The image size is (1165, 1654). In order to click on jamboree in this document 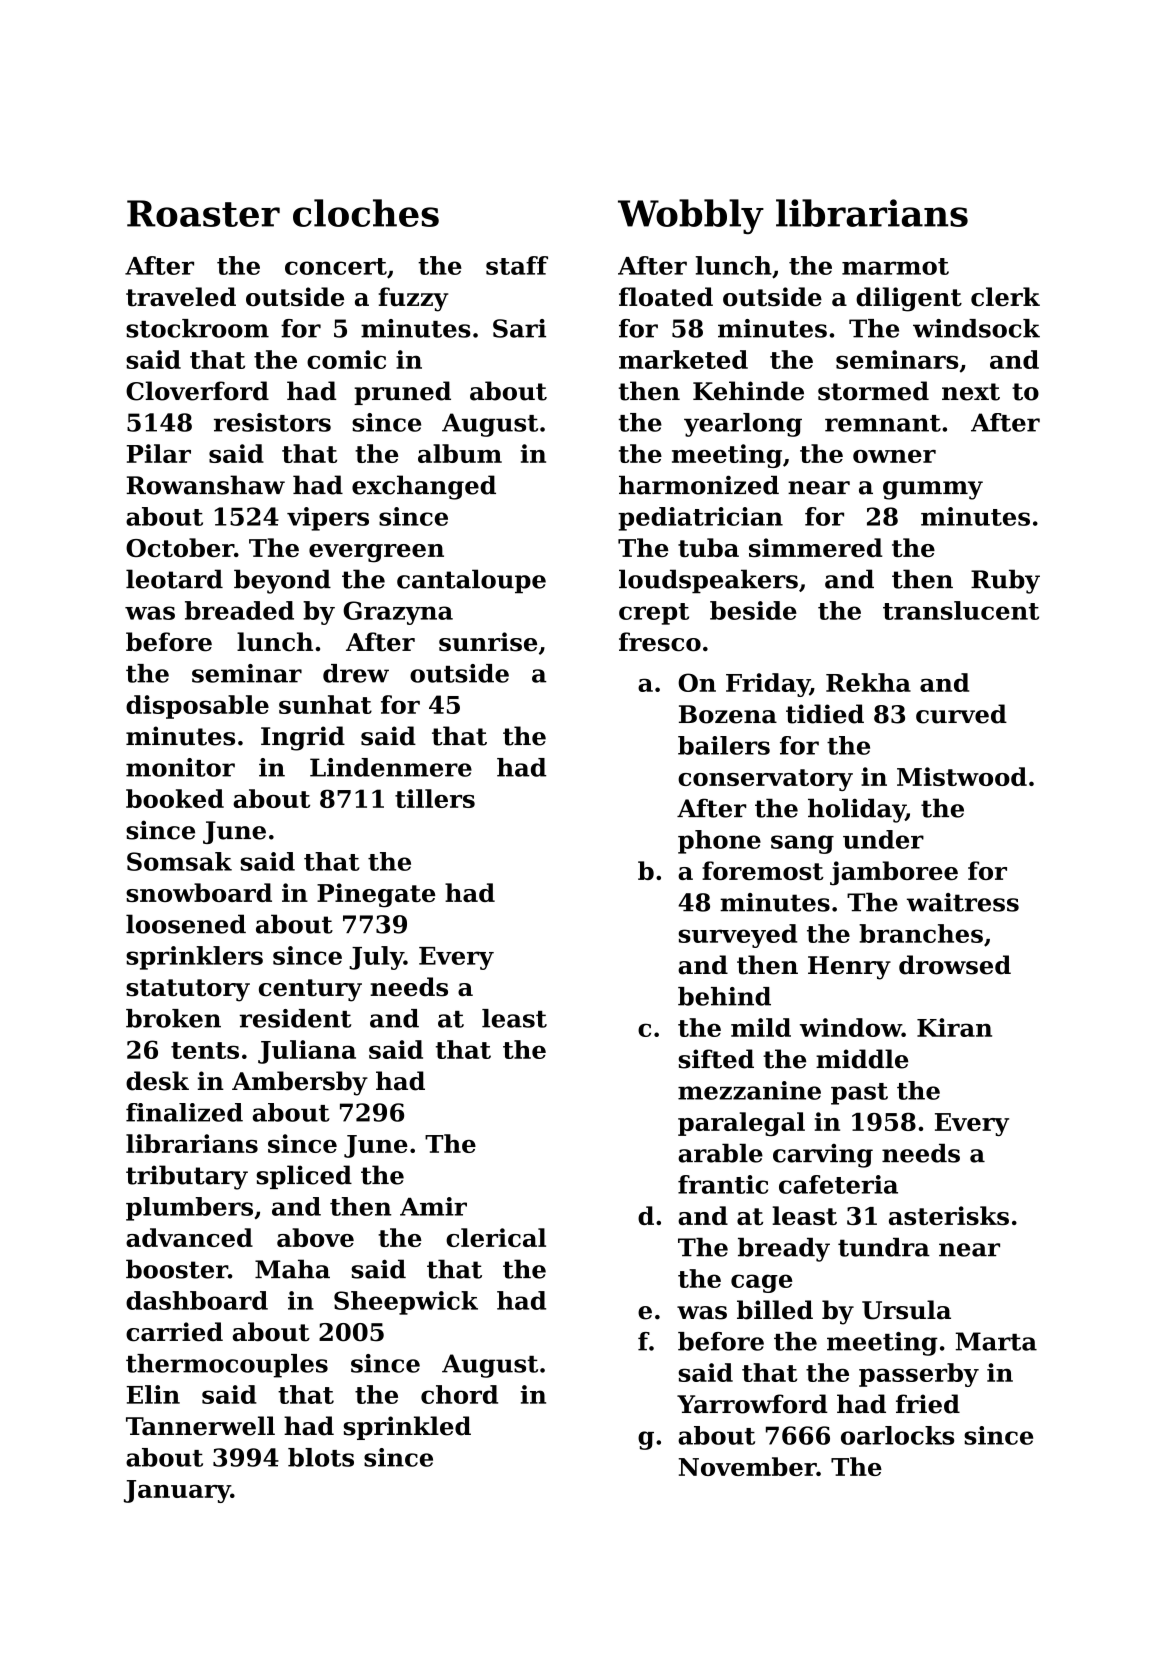, I will do `click(894, 873)`.
